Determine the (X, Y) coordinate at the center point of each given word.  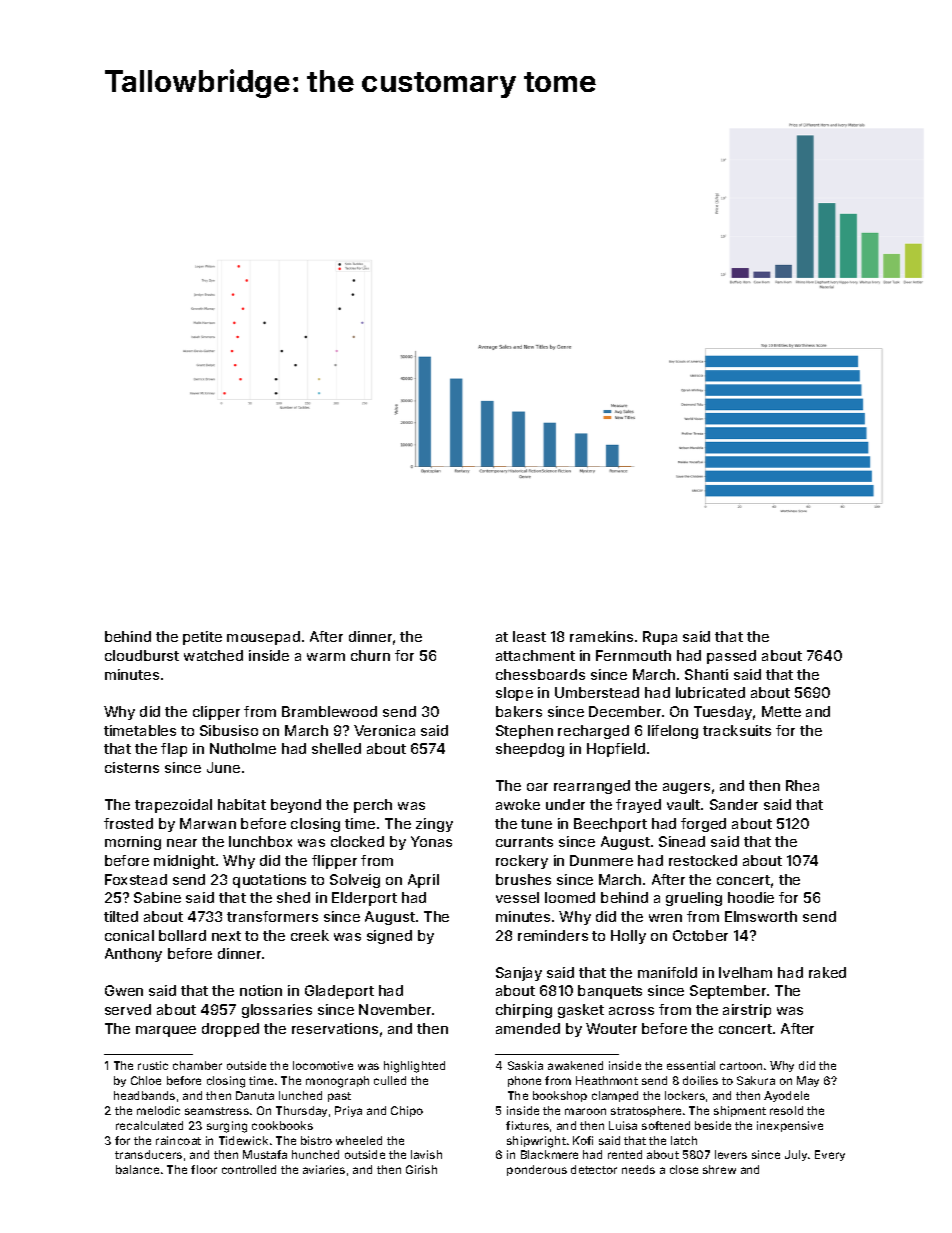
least (529, 636)
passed (731, 657)
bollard (182, 935)
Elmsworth (761, 916)
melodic (158, 1110)
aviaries (324, 1169)
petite (202, 638)
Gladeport (339, 992)
